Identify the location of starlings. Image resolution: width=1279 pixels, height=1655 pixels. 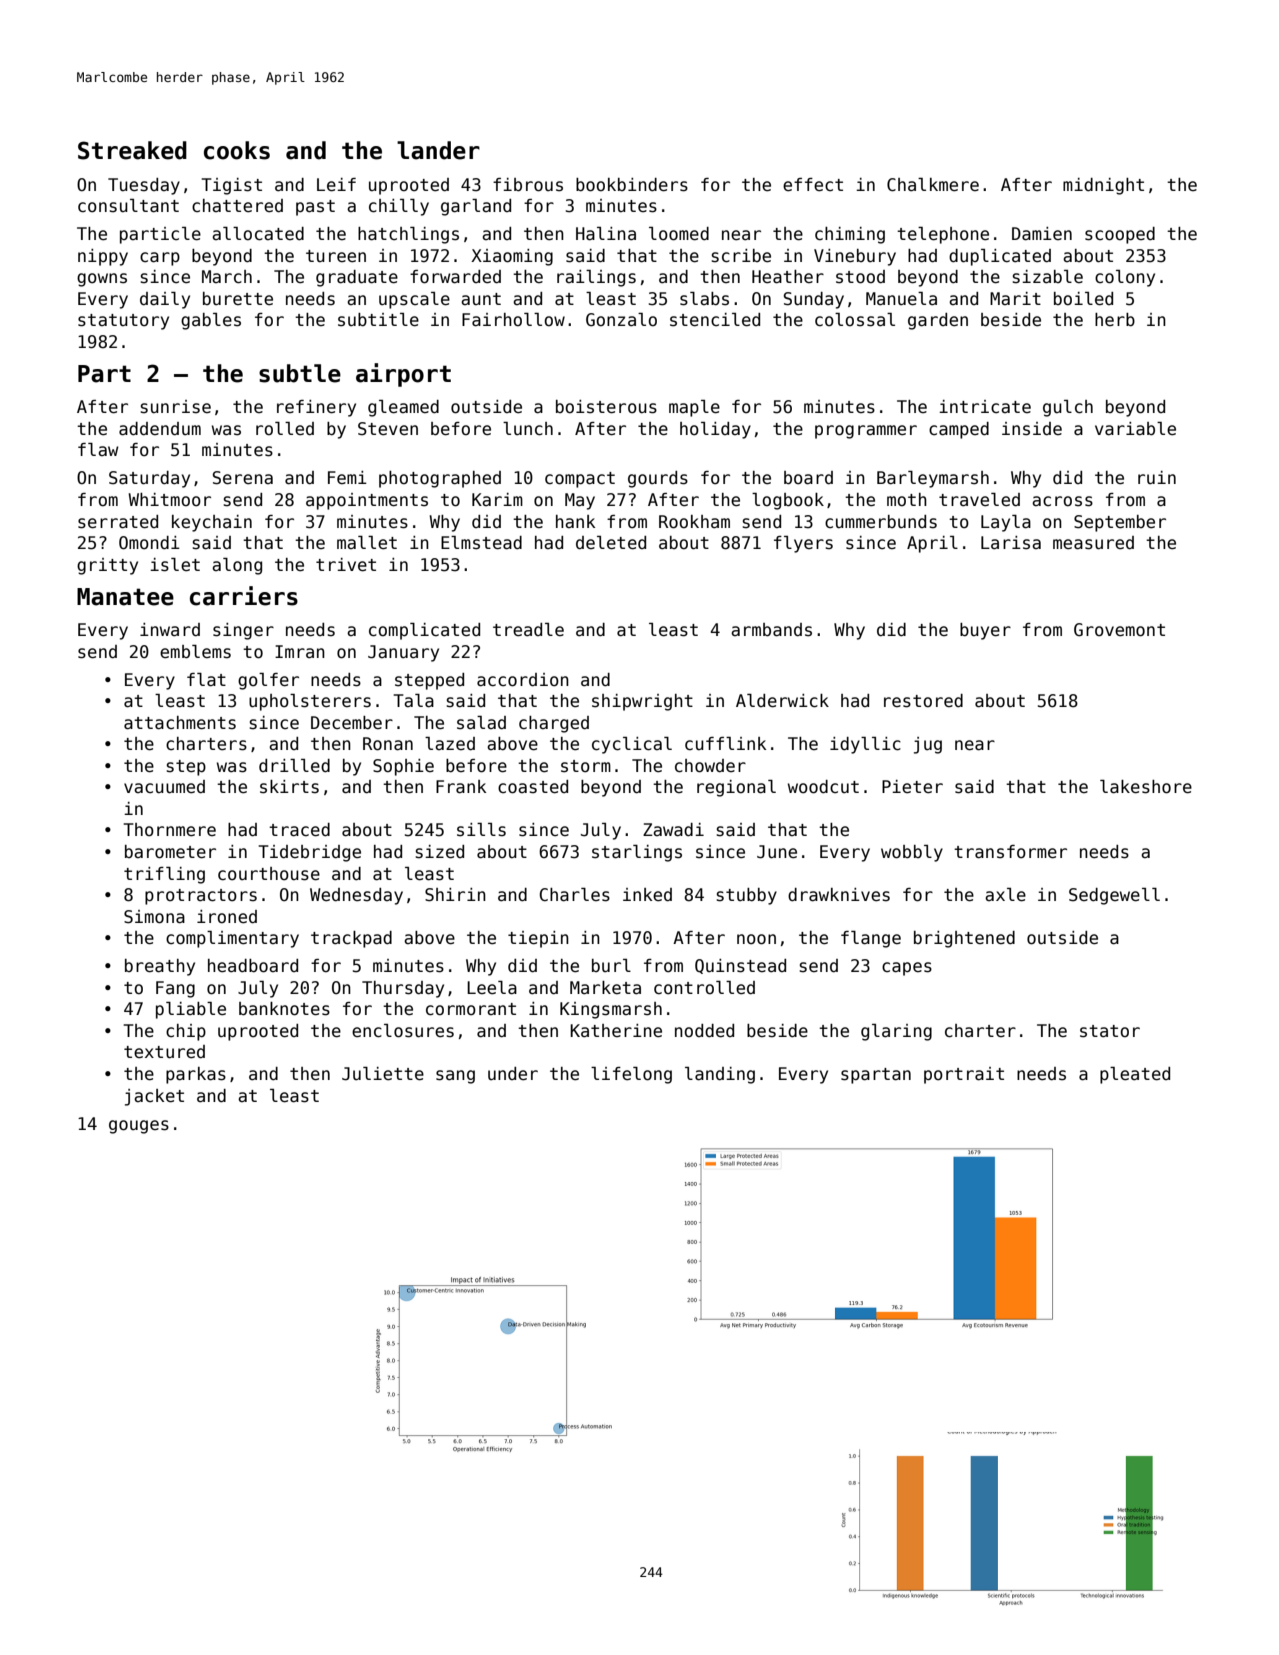
(637, 853).
